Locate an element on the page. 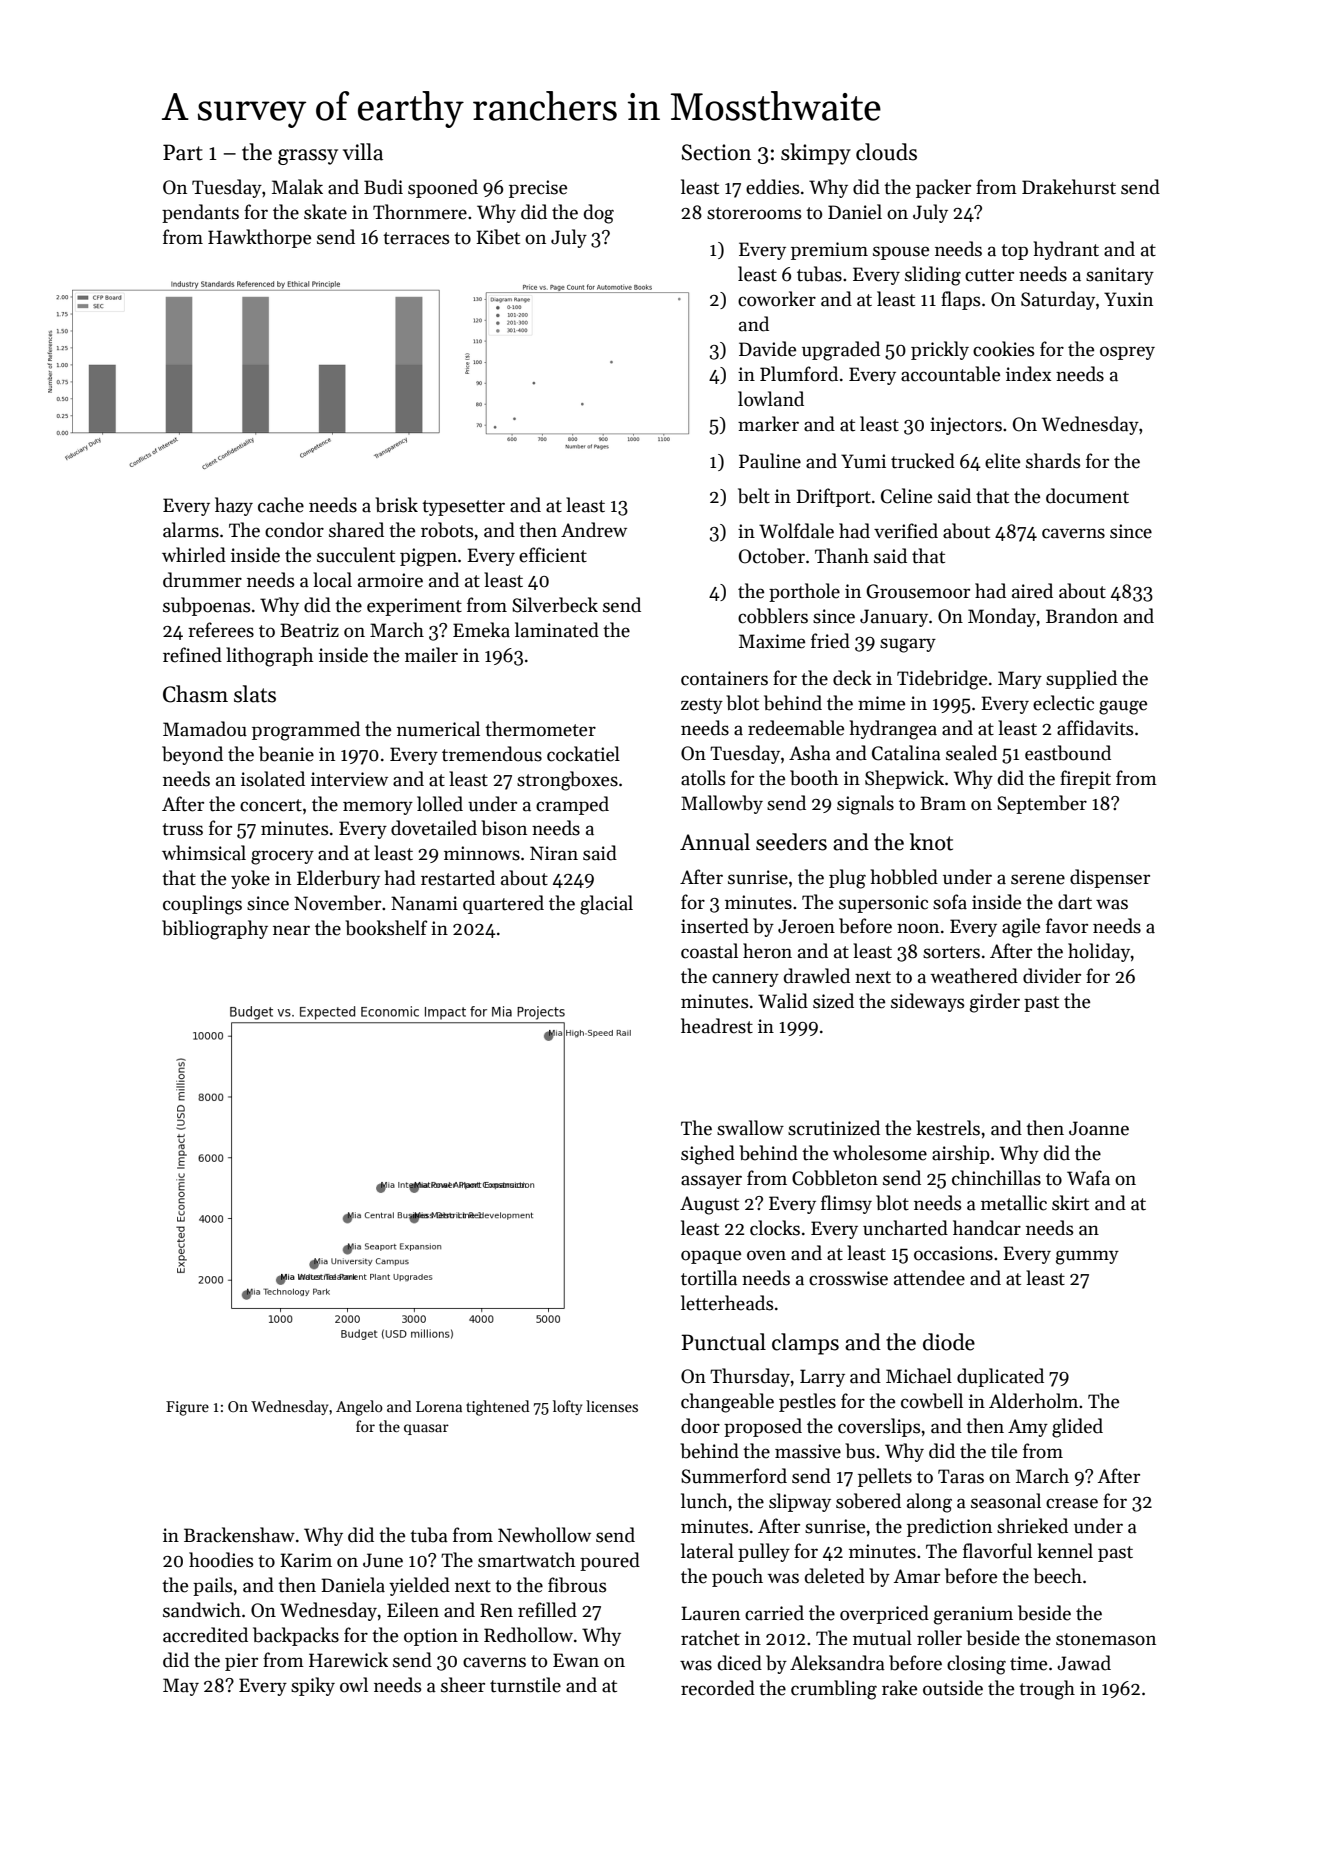 This page has height=1871, width=1323. backpacks is located at coordinates (296, 1636).
